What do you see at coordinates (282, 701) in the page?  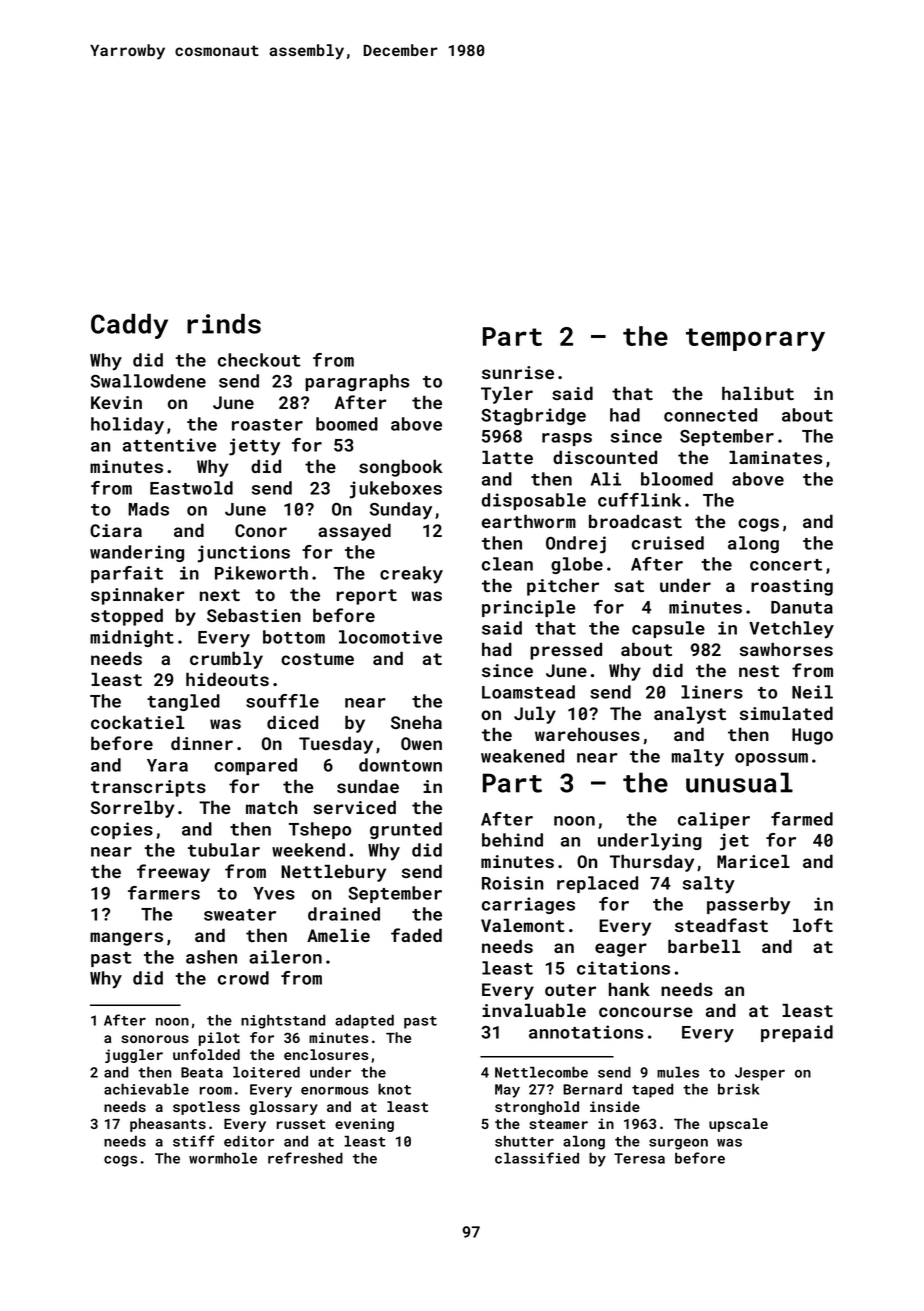 I see `souffle` at bounding box center [282, 701].
